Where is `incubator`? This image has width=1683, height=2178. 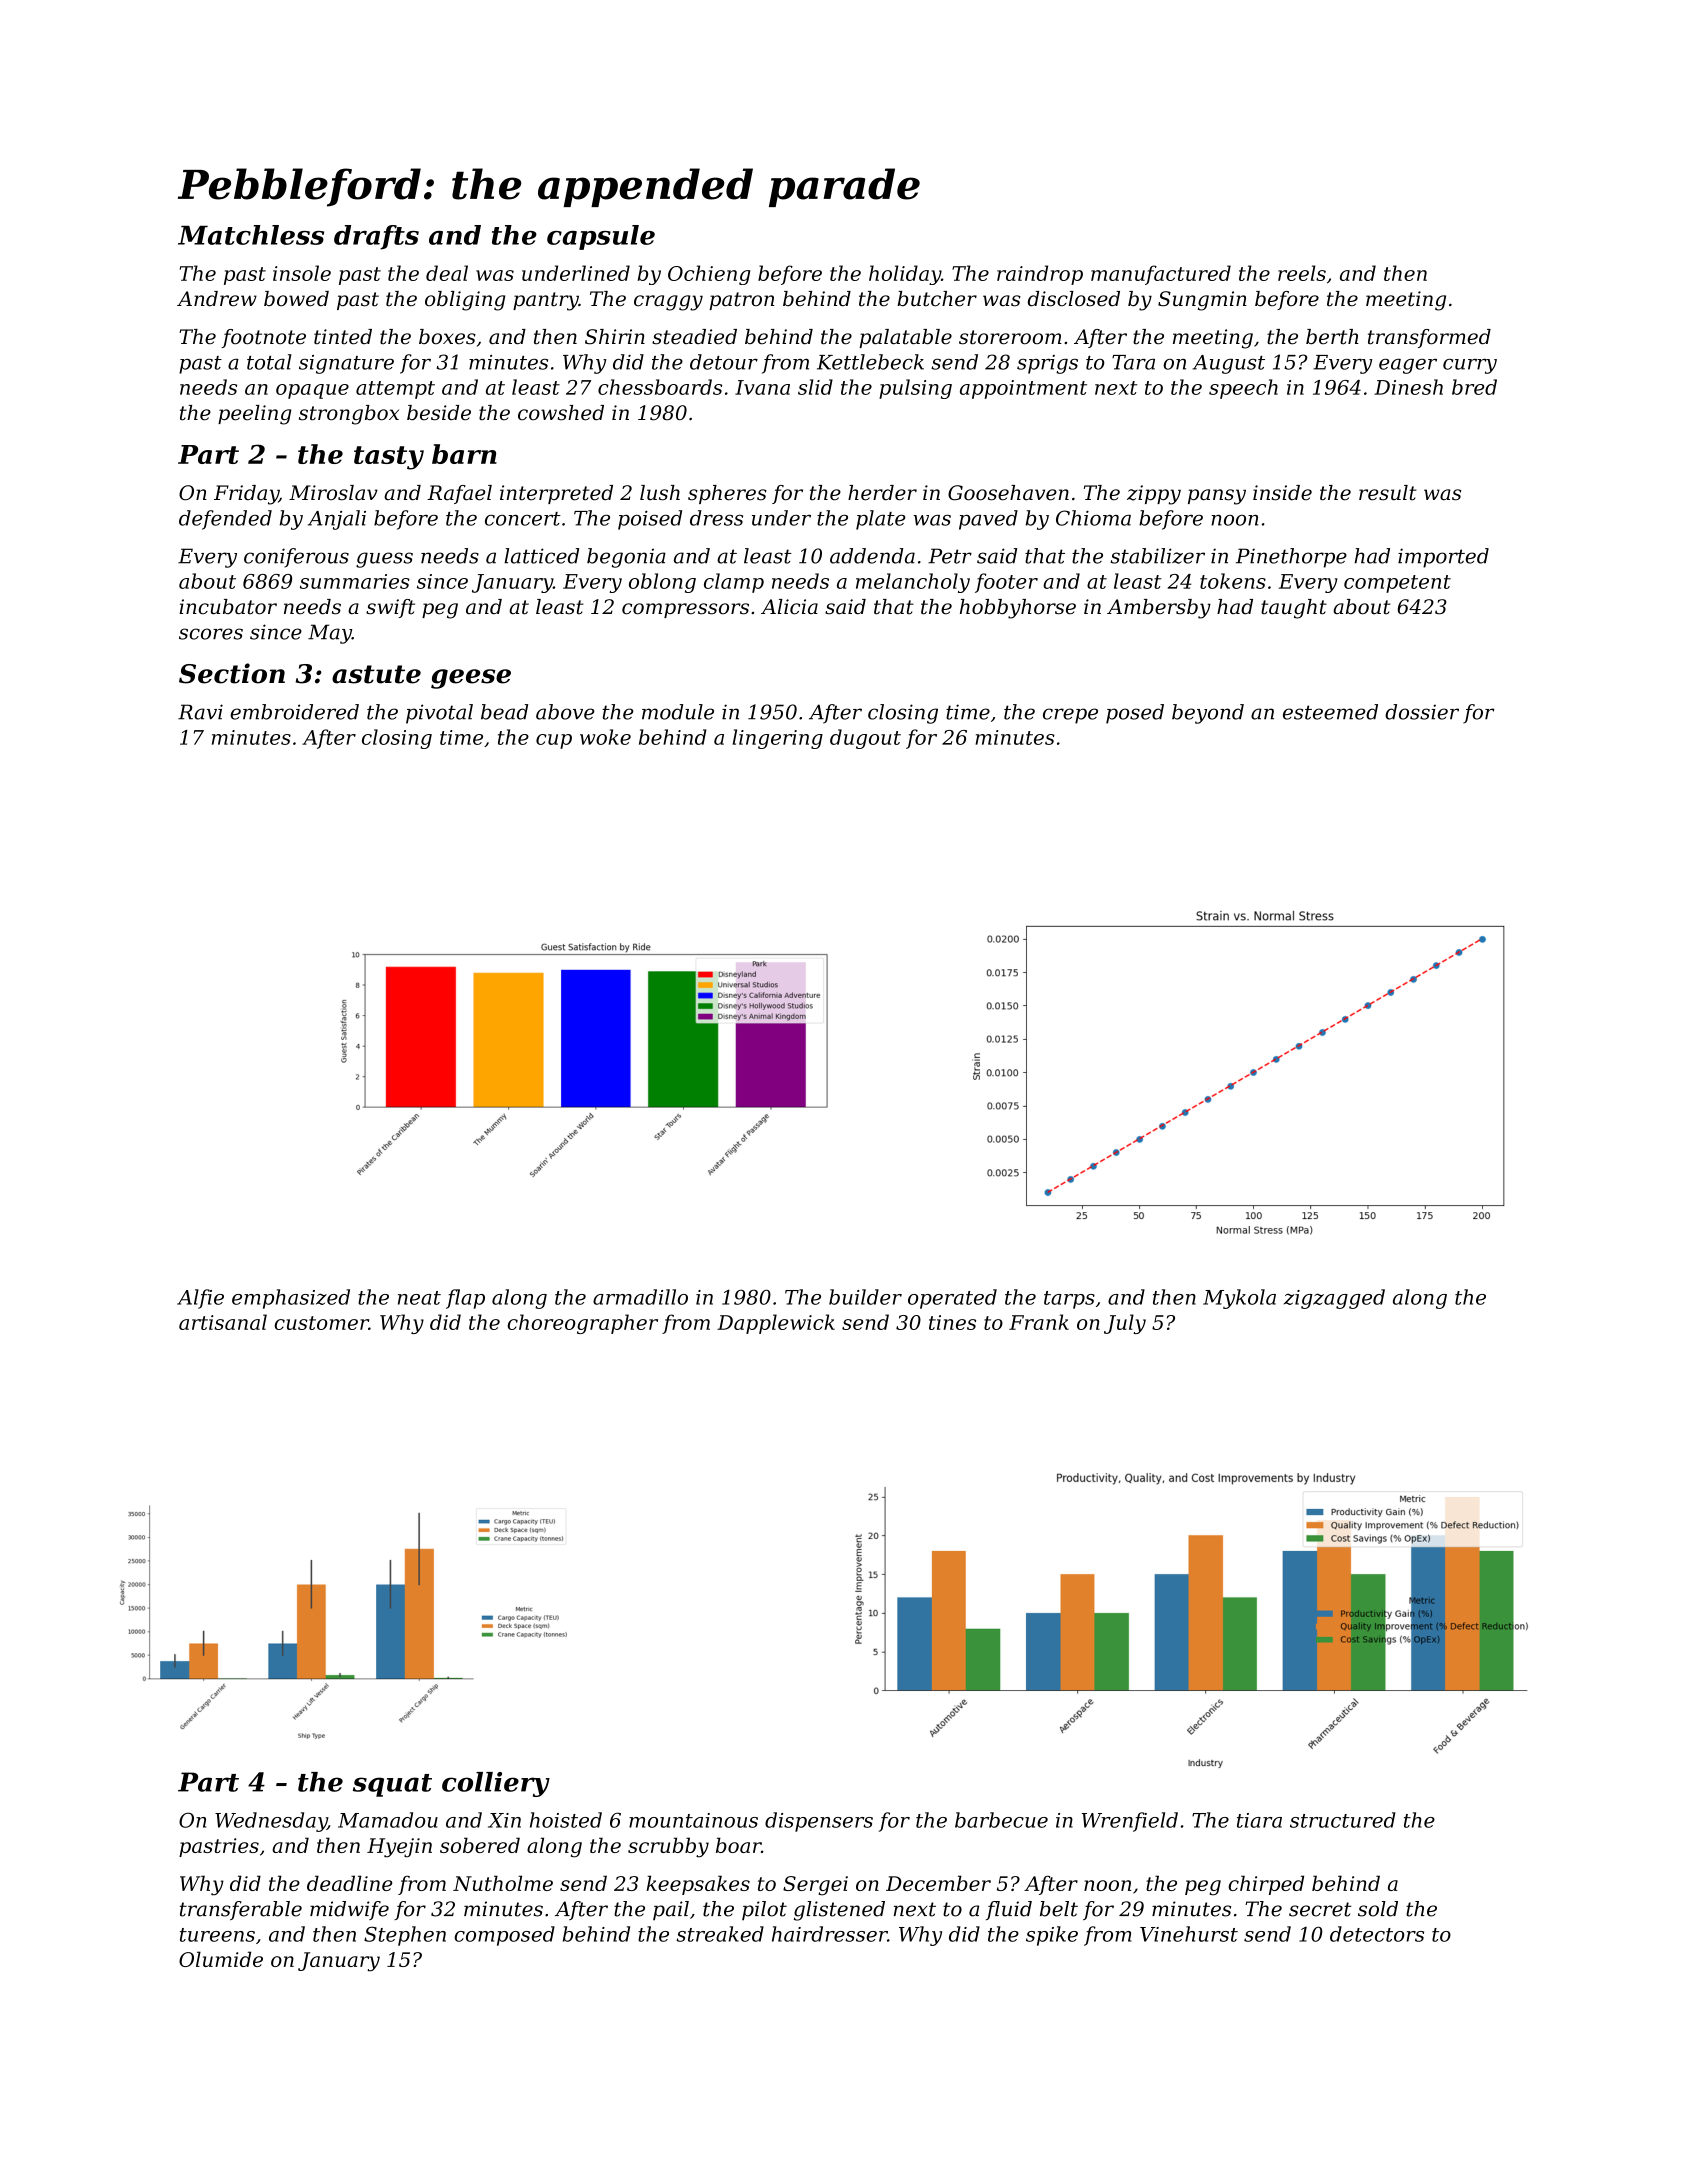
incubator is located at coordinates (228, 607).
